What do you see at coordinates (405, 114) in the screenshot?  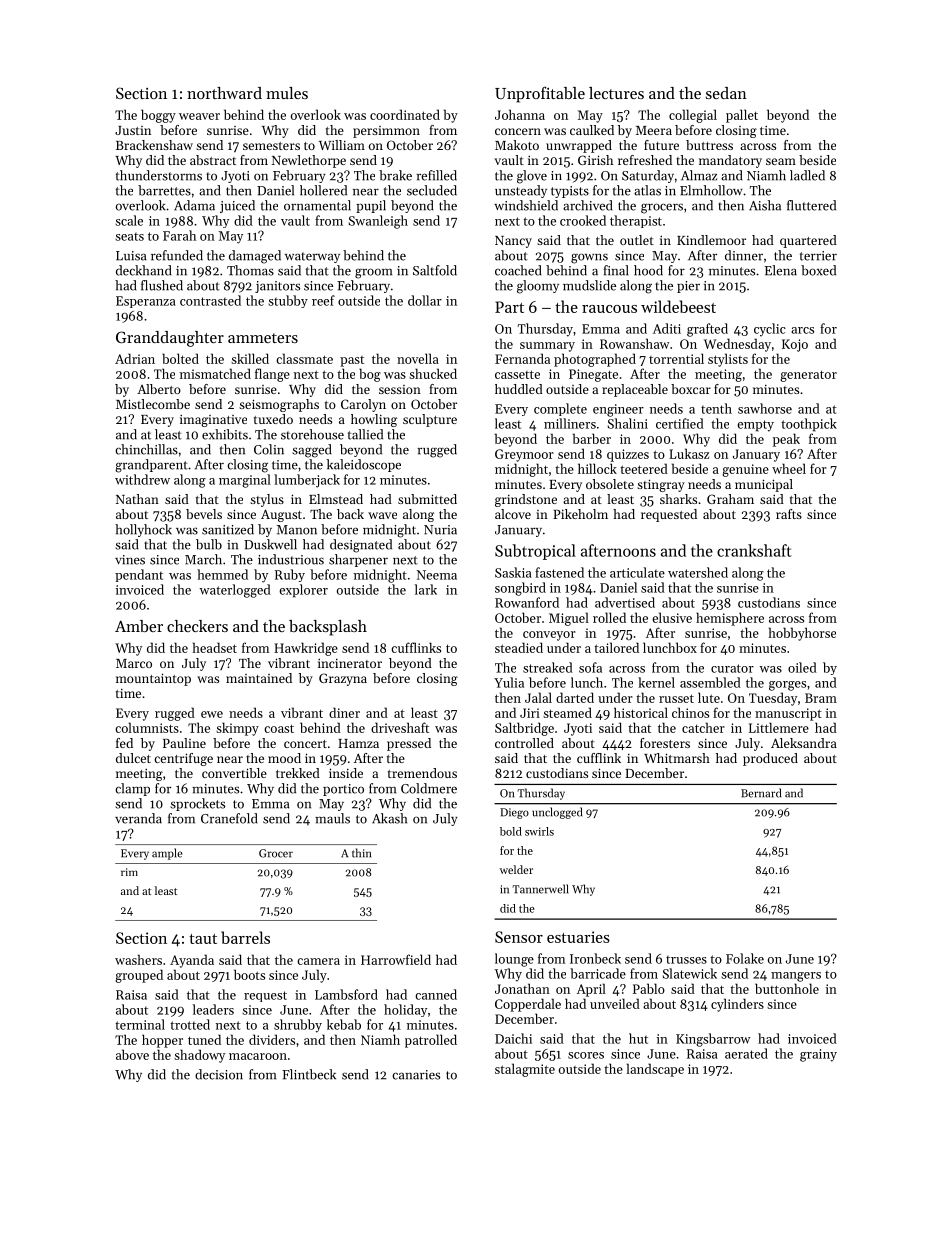 I see `coordinated` at bounding box center [405, 114].
